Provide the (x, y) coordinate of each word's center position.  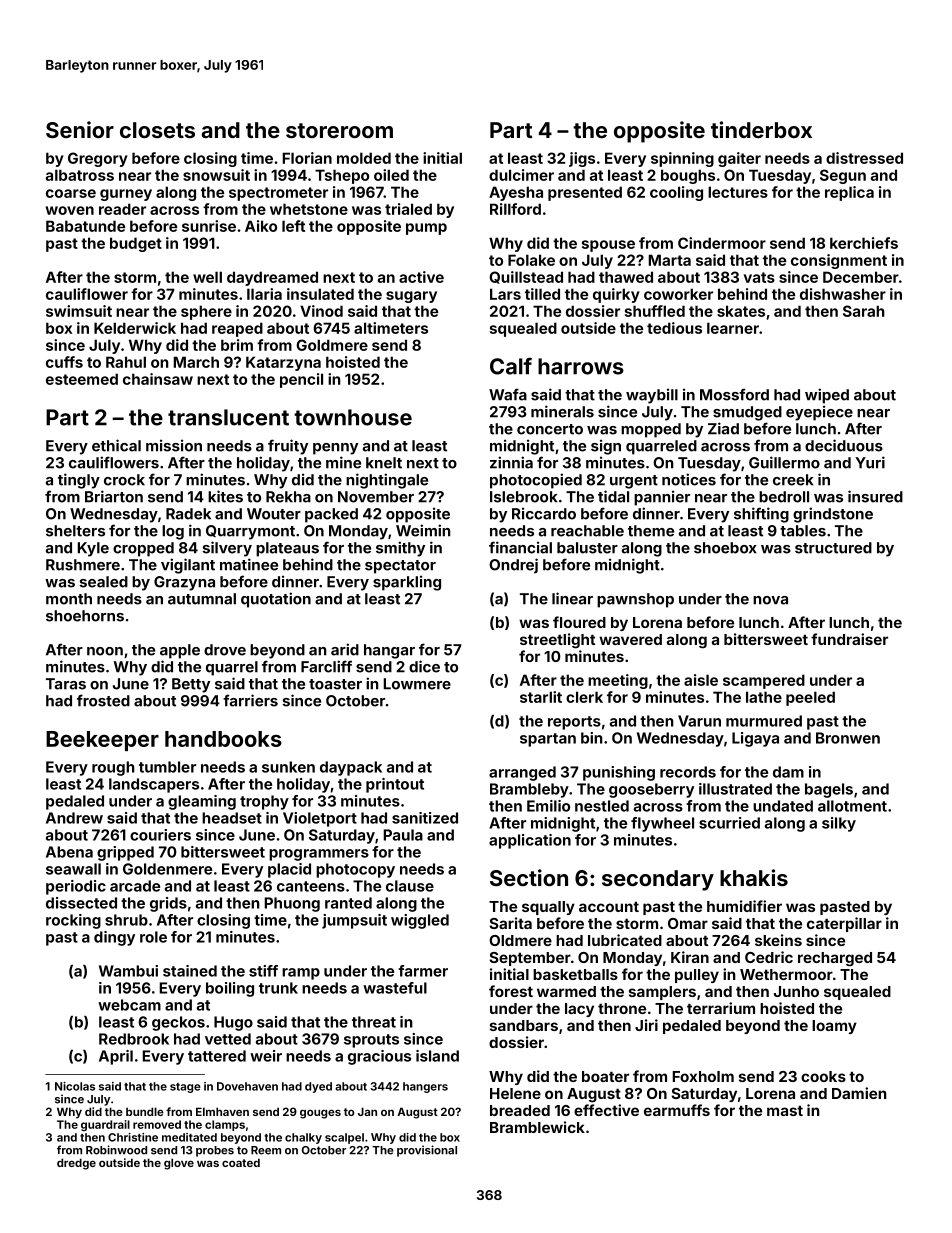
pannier (662, 498)
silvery (227, 549)
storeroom (339, 130)
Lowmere (417, 684)
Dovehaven (247, 1086)
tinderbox (761, 129)
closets (157, 130)
